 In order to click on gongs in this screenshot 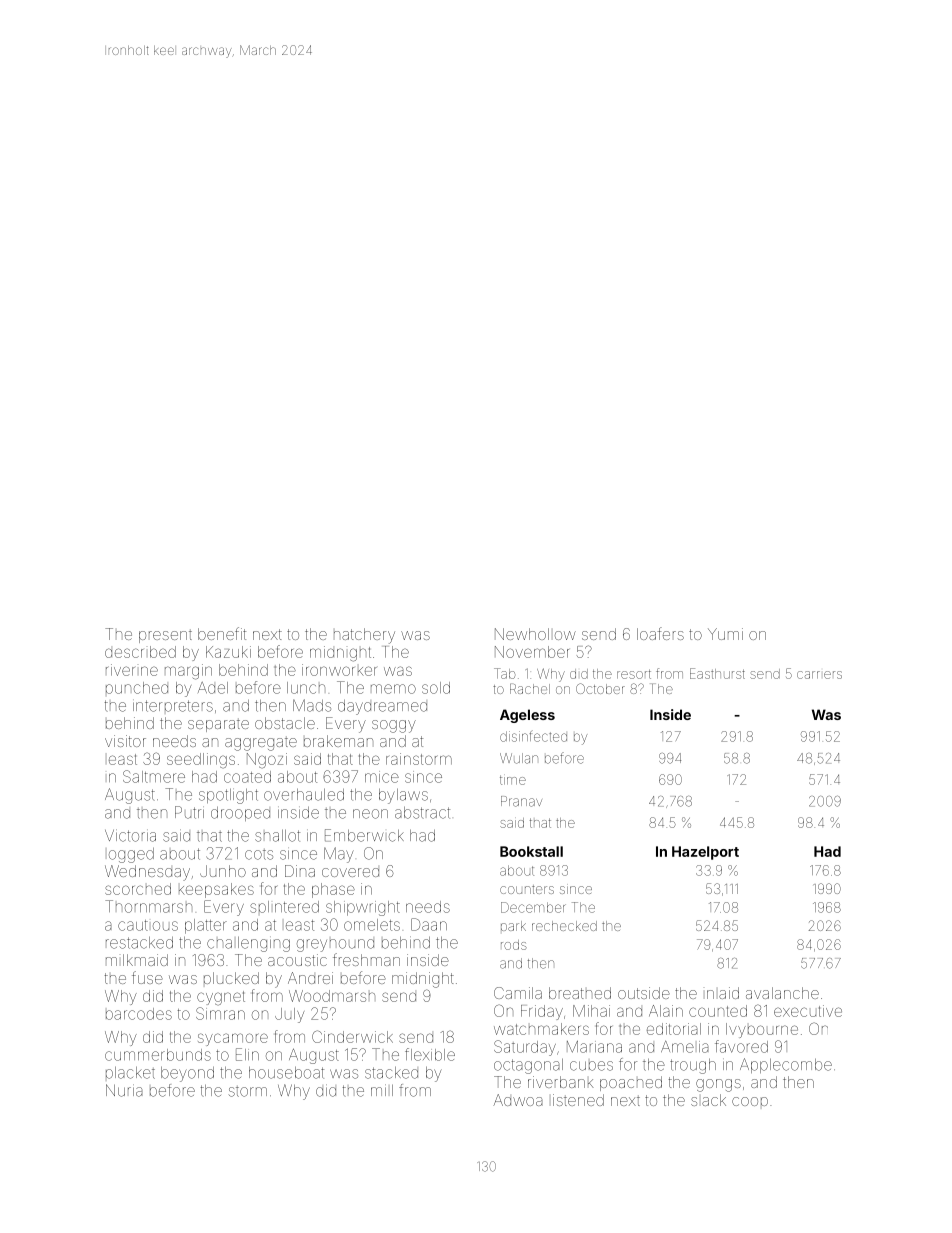, I will do `click(718, 1085)`.
